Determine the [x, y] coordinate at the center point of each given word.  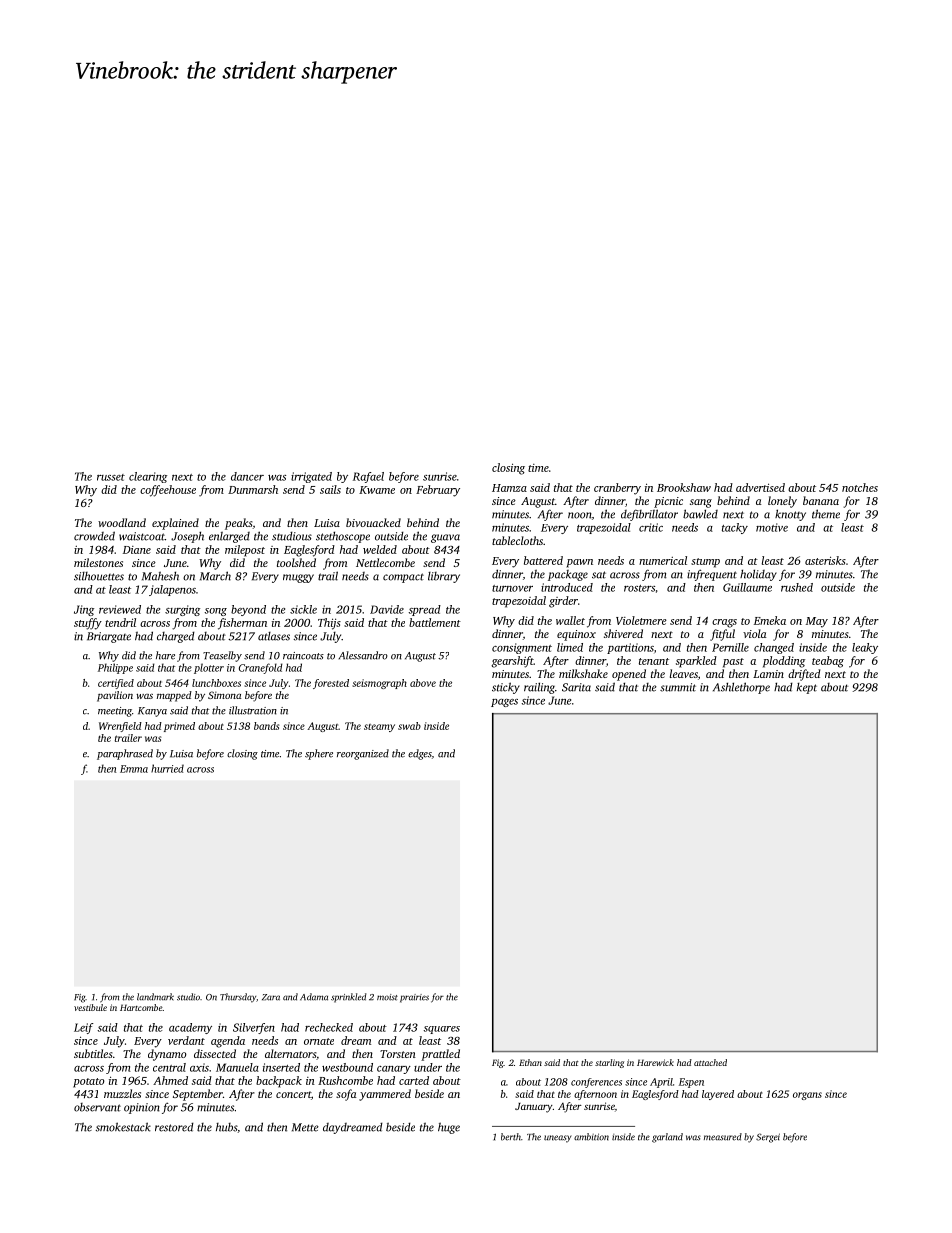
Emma [134, 769]
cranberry [617, 489]
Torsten [398, 1054]
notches [860, 487]
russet [111, 477]
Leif [83, 1028]
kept [807, 688]
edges [420, 754]
